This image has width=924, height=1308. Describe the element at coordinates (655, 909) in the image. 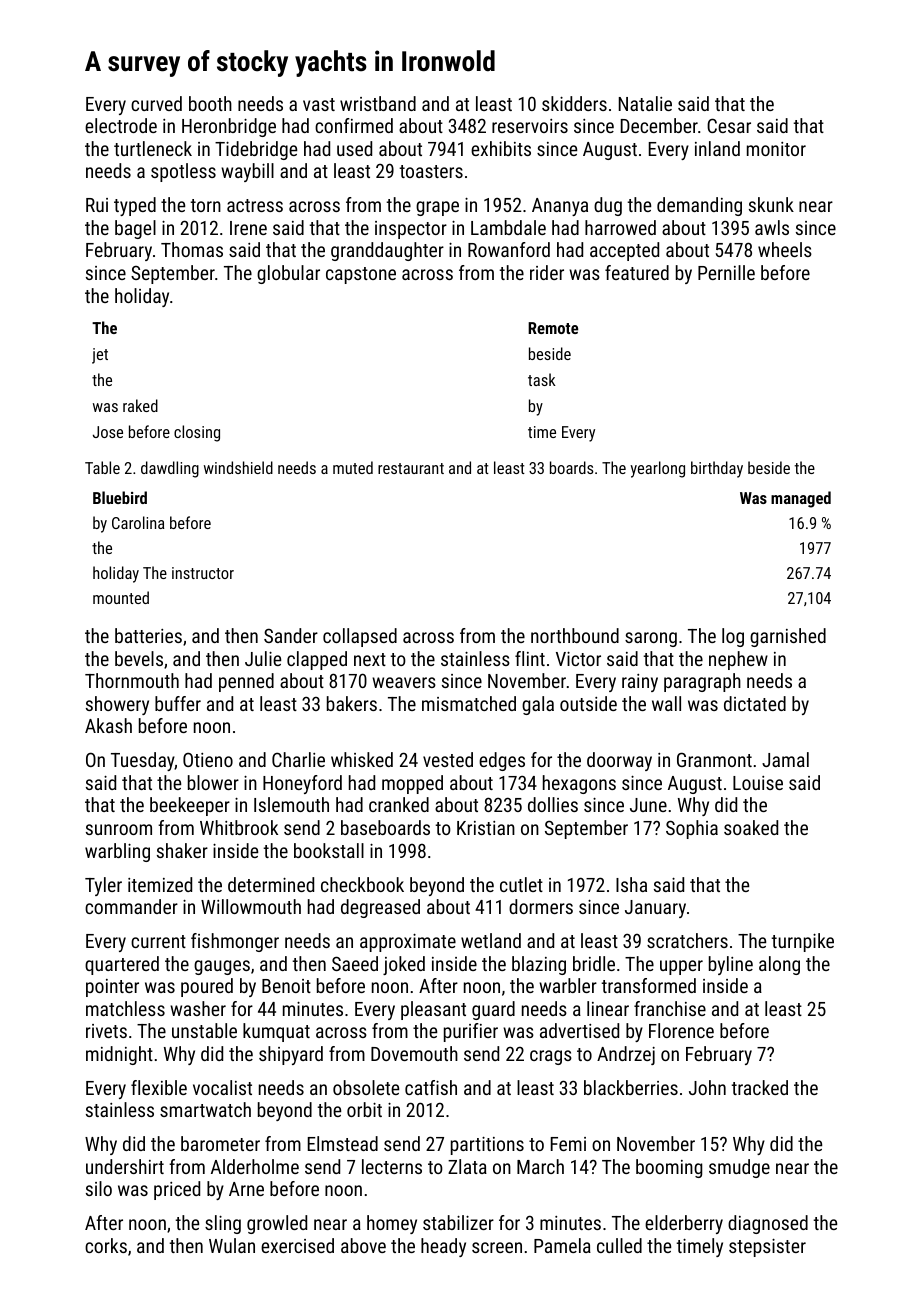

I see `January` at that location.
